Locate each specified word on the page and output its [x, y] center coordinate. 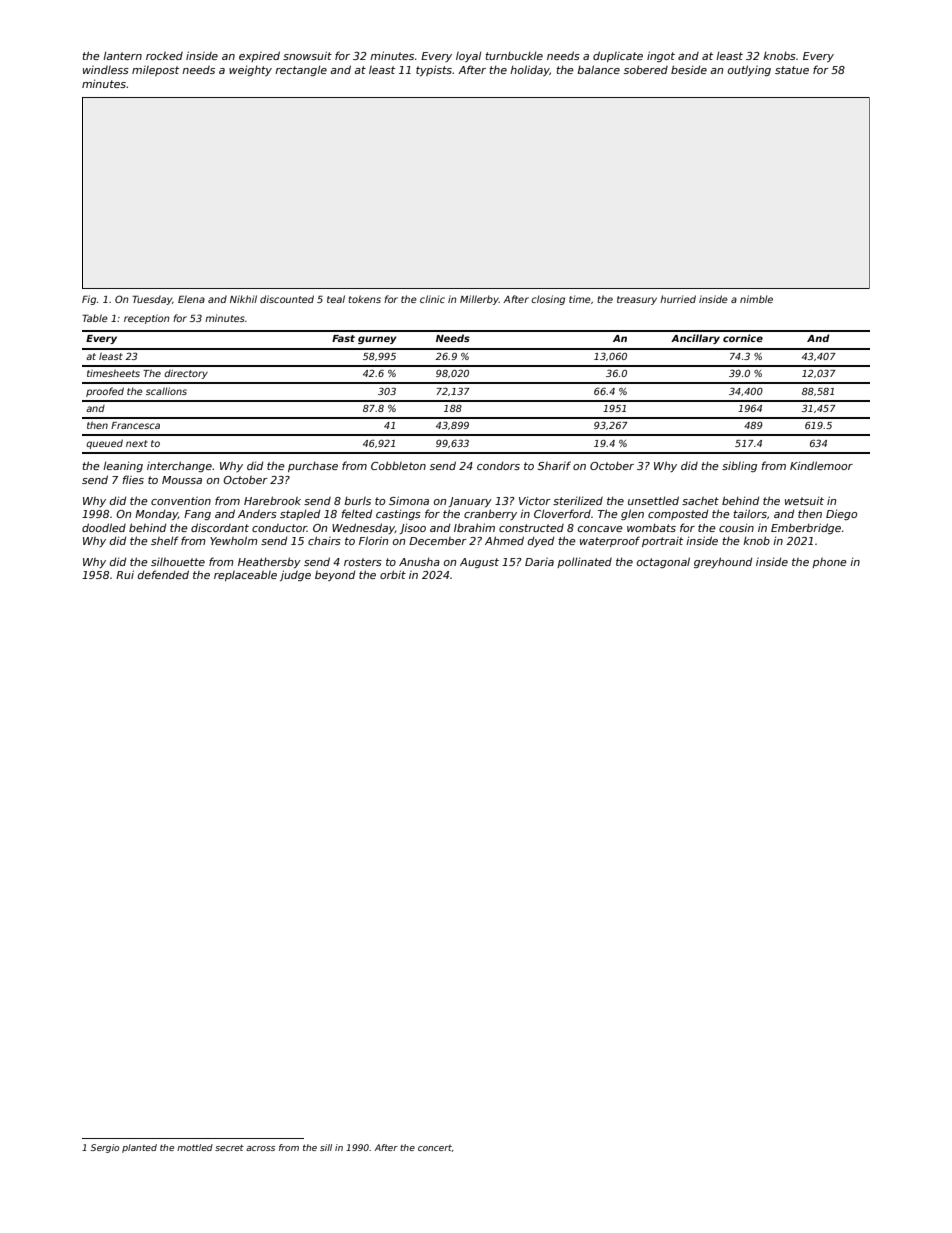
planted [139, 1148]
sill [326, 1147]
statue [792, 70]
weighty [250, 70]
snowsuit [307, 55]
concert [435, 1148]
